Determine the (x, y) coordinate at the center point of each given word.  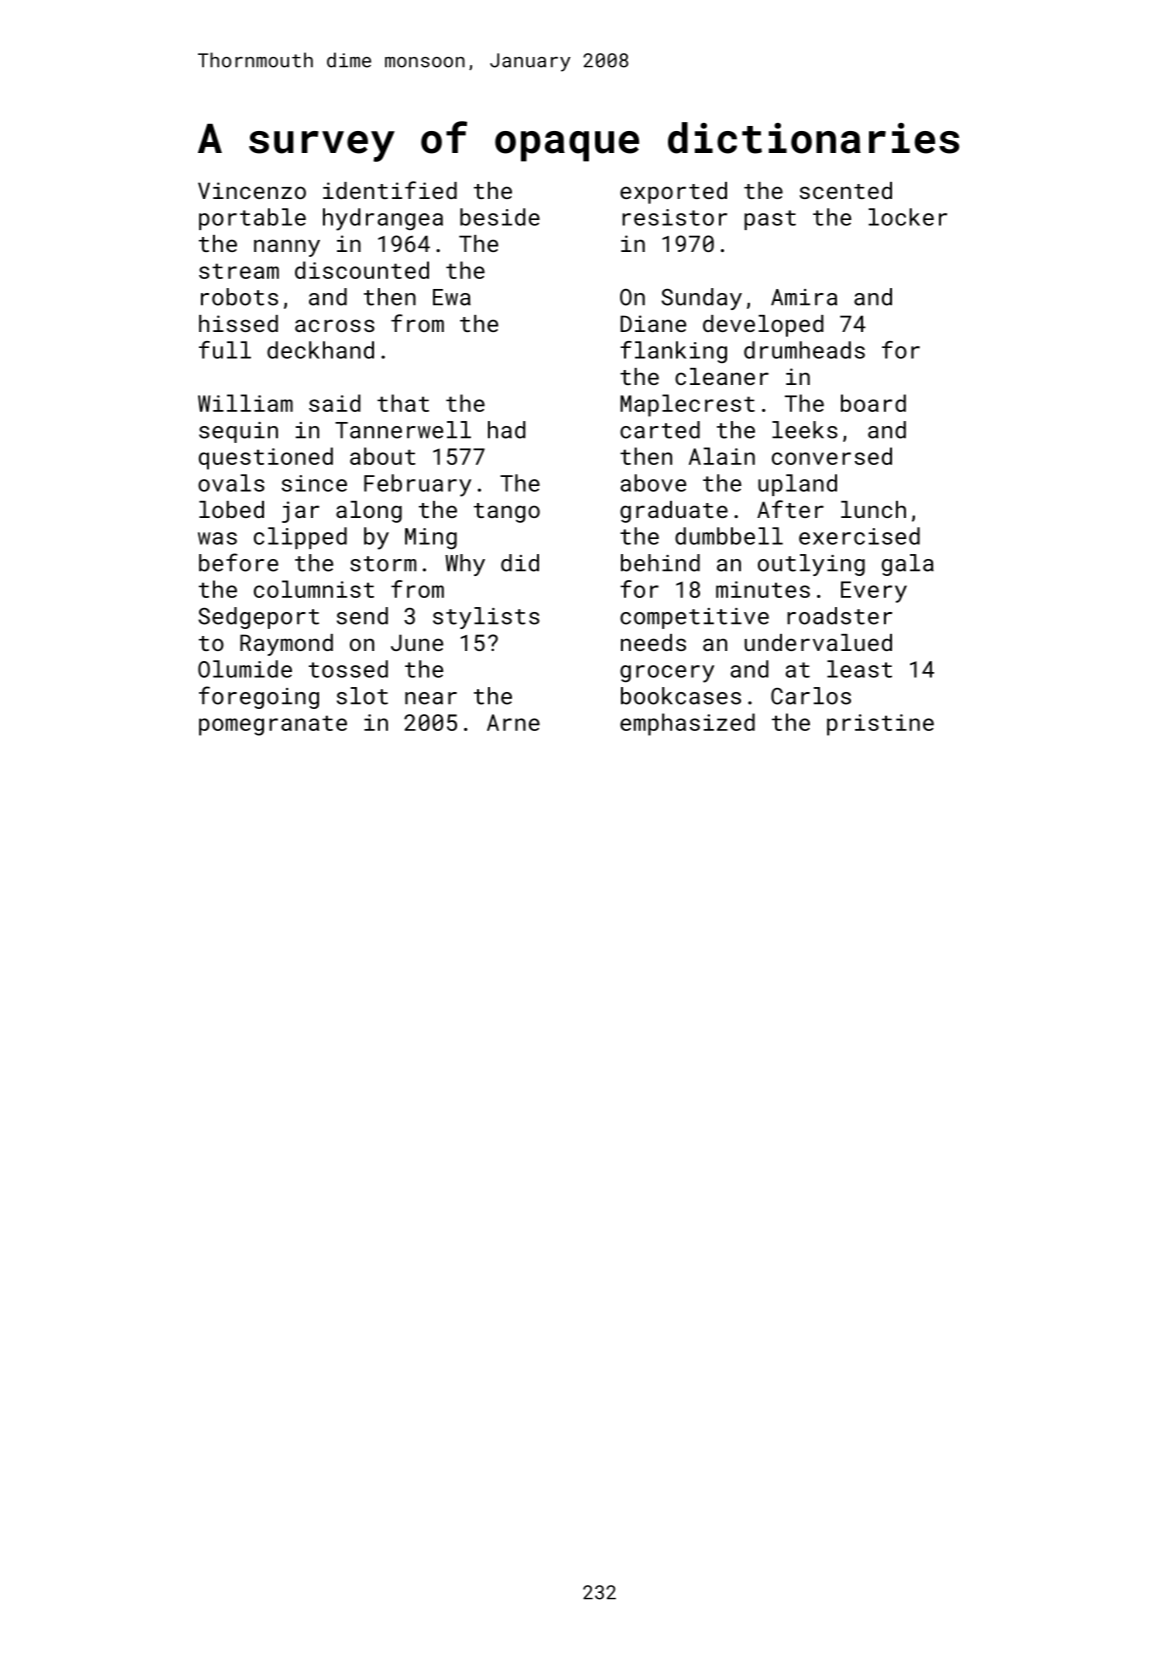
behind (660, 563)
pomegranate (273, 725)
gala (908, 565)
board (873, 403)
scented (846, 190)
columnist (314, 589)
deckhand (320, 350)
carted (660, 430)
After (790, 509)
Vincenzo (252, 190)
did (520, 563)
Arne (513, 722)
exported (673, 193)
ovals (231, 483)
